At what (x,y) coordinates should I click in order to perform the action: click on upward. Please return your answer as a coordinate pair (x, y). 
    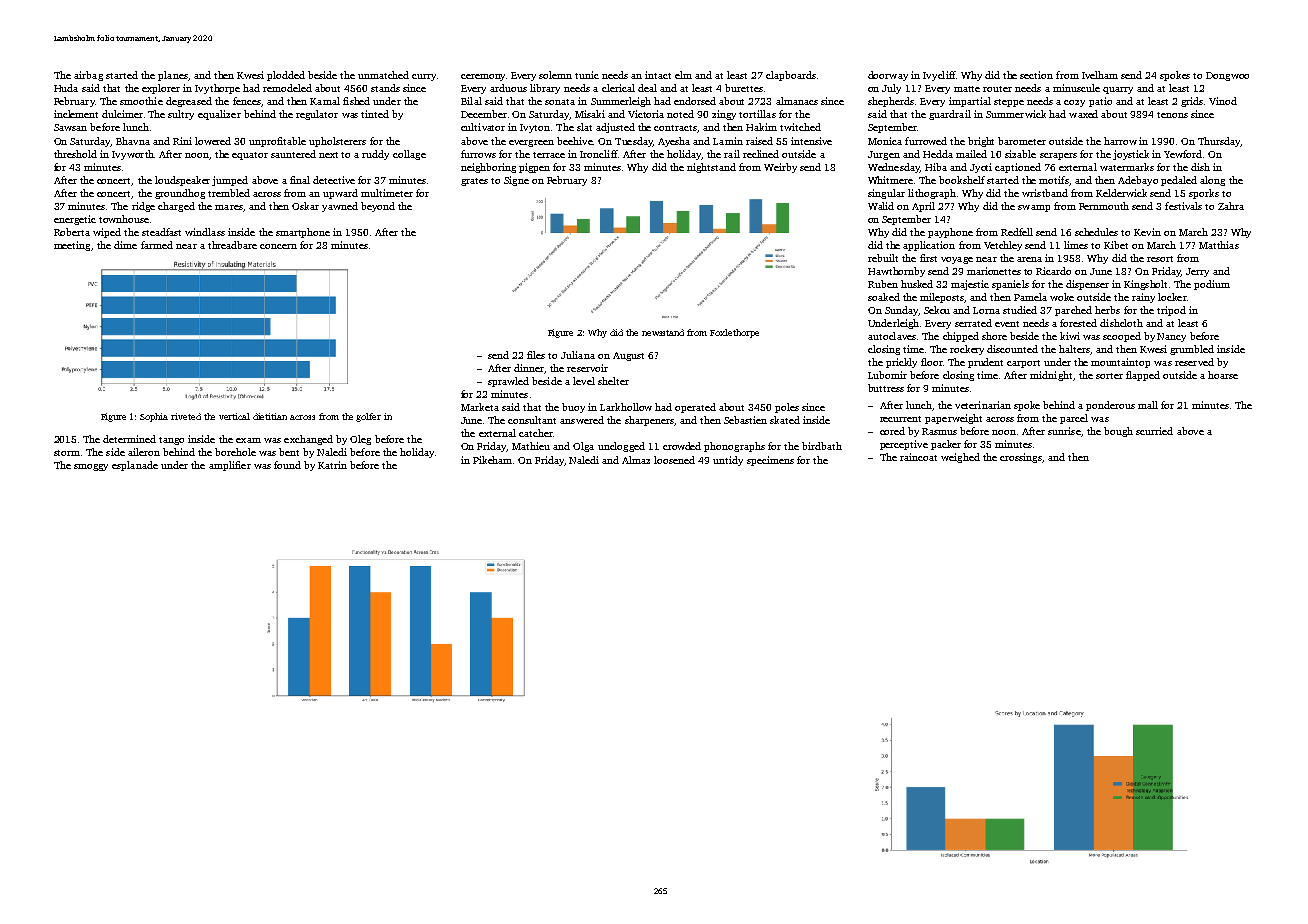
    Looking at the image, I should click on (340, 194).
